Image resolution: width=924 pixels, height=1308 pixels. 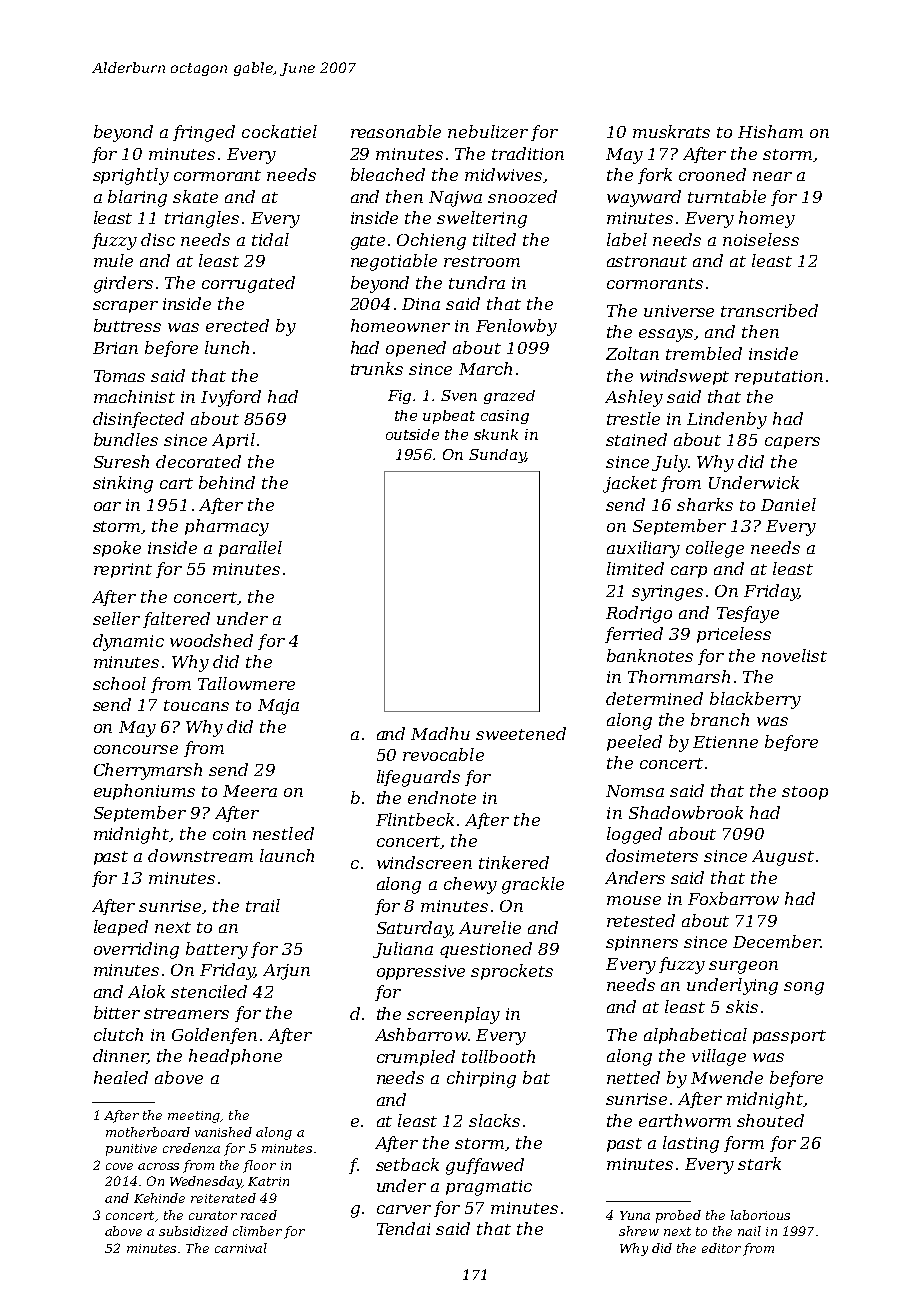 I want to click on Madhu, so click(x=440, y=733).
